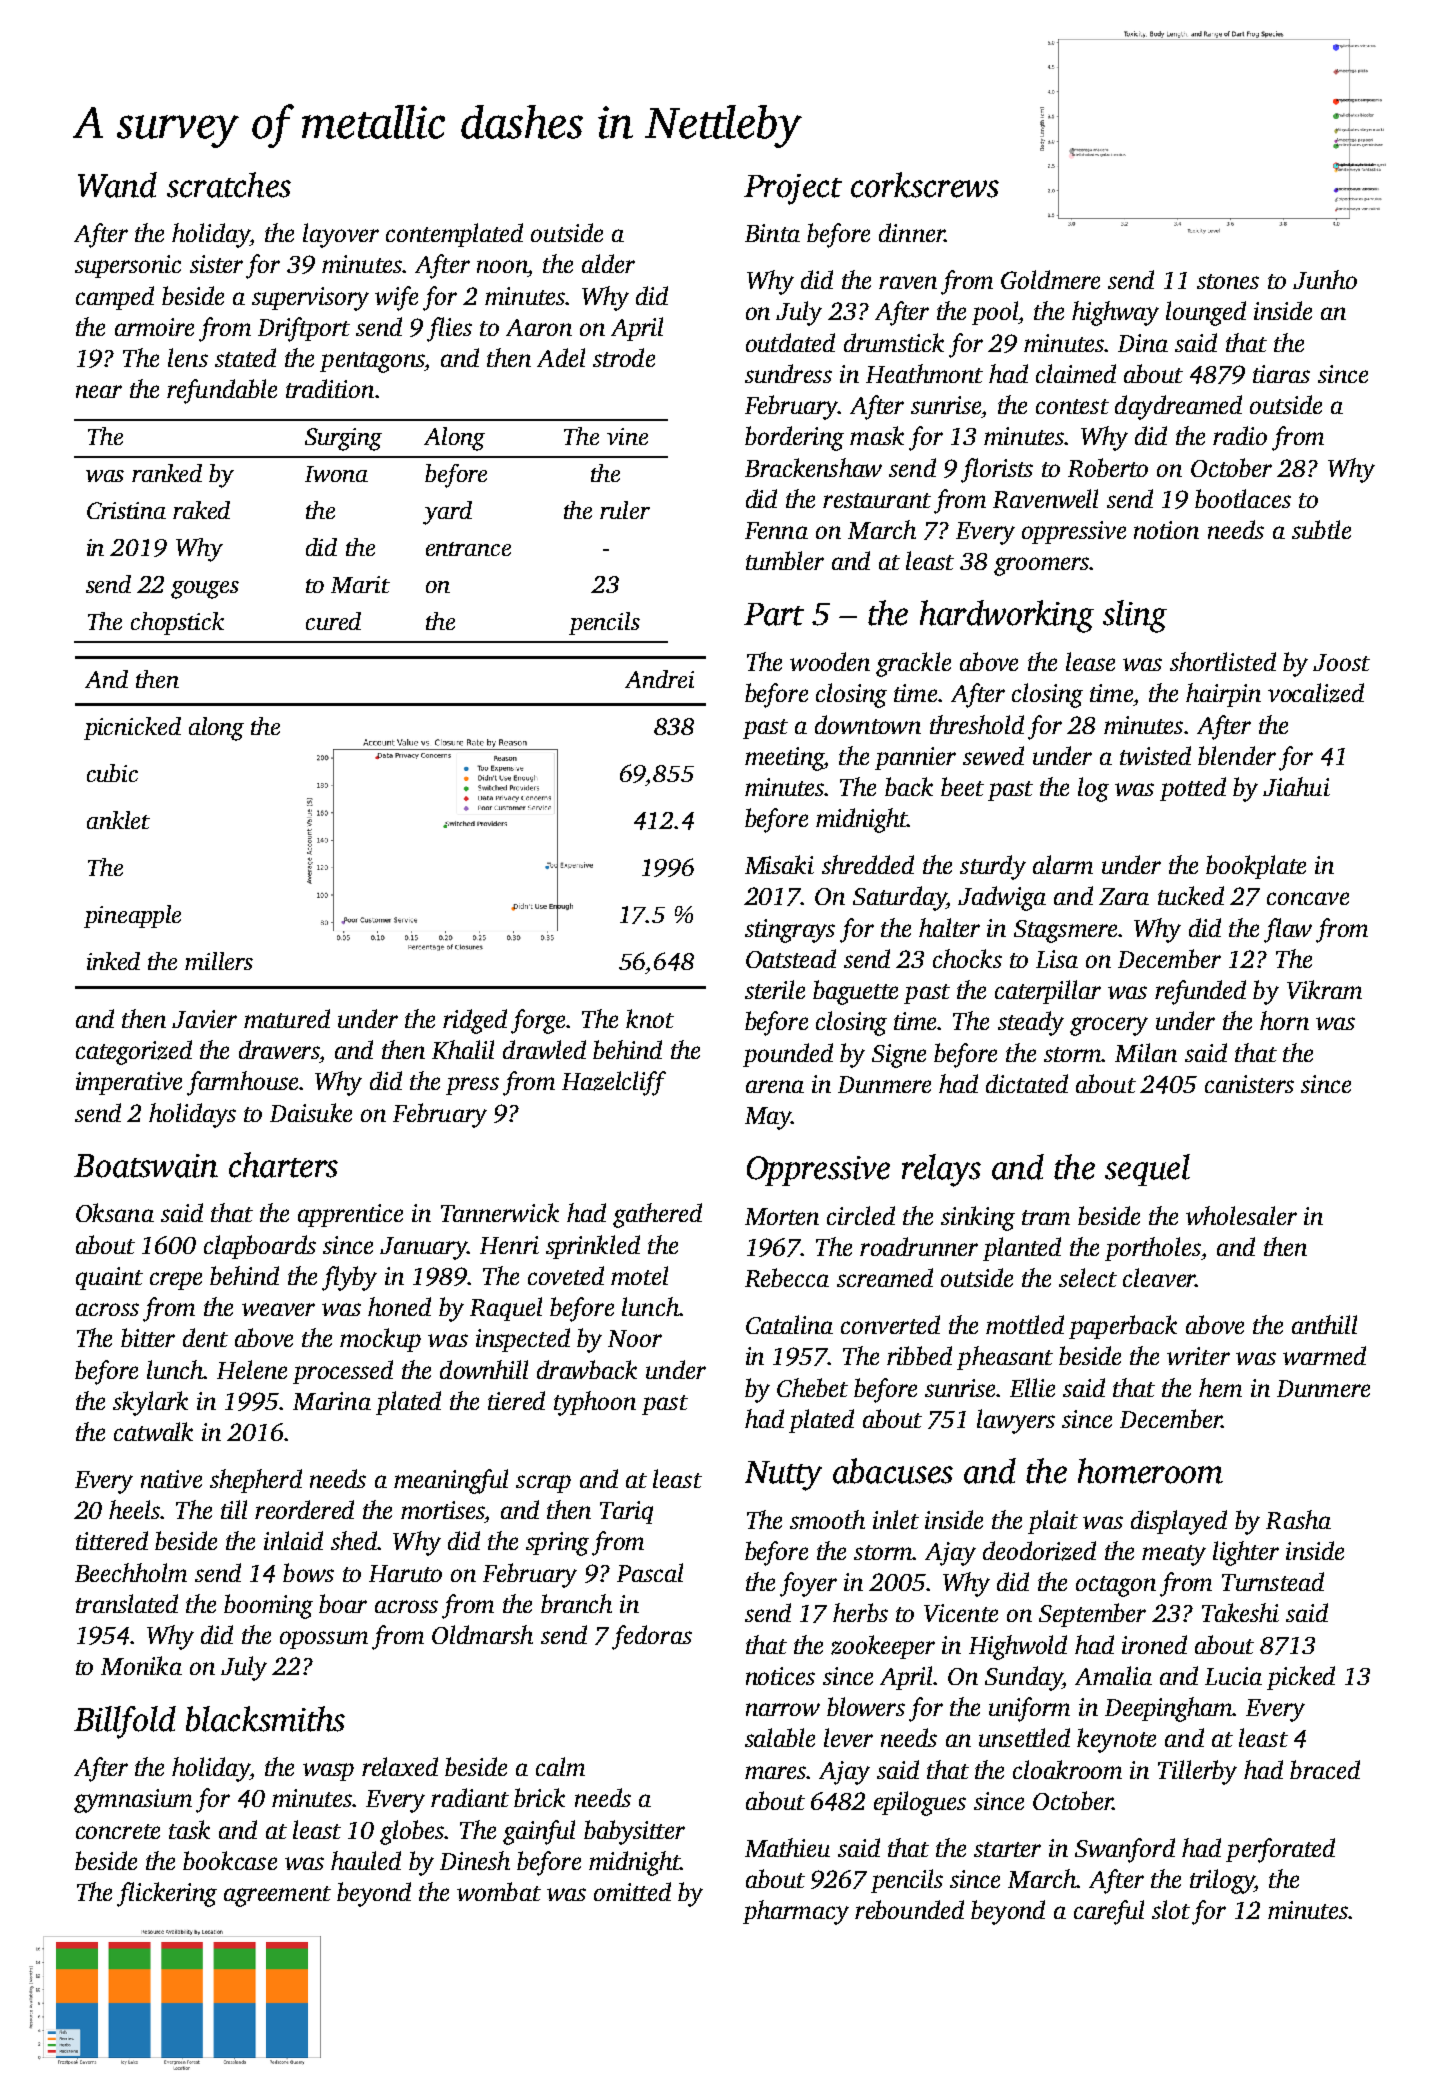 Image resolution: width=1450 pixels, height=2100 pixels. I want to click on gathered, so click(657, 1215).
